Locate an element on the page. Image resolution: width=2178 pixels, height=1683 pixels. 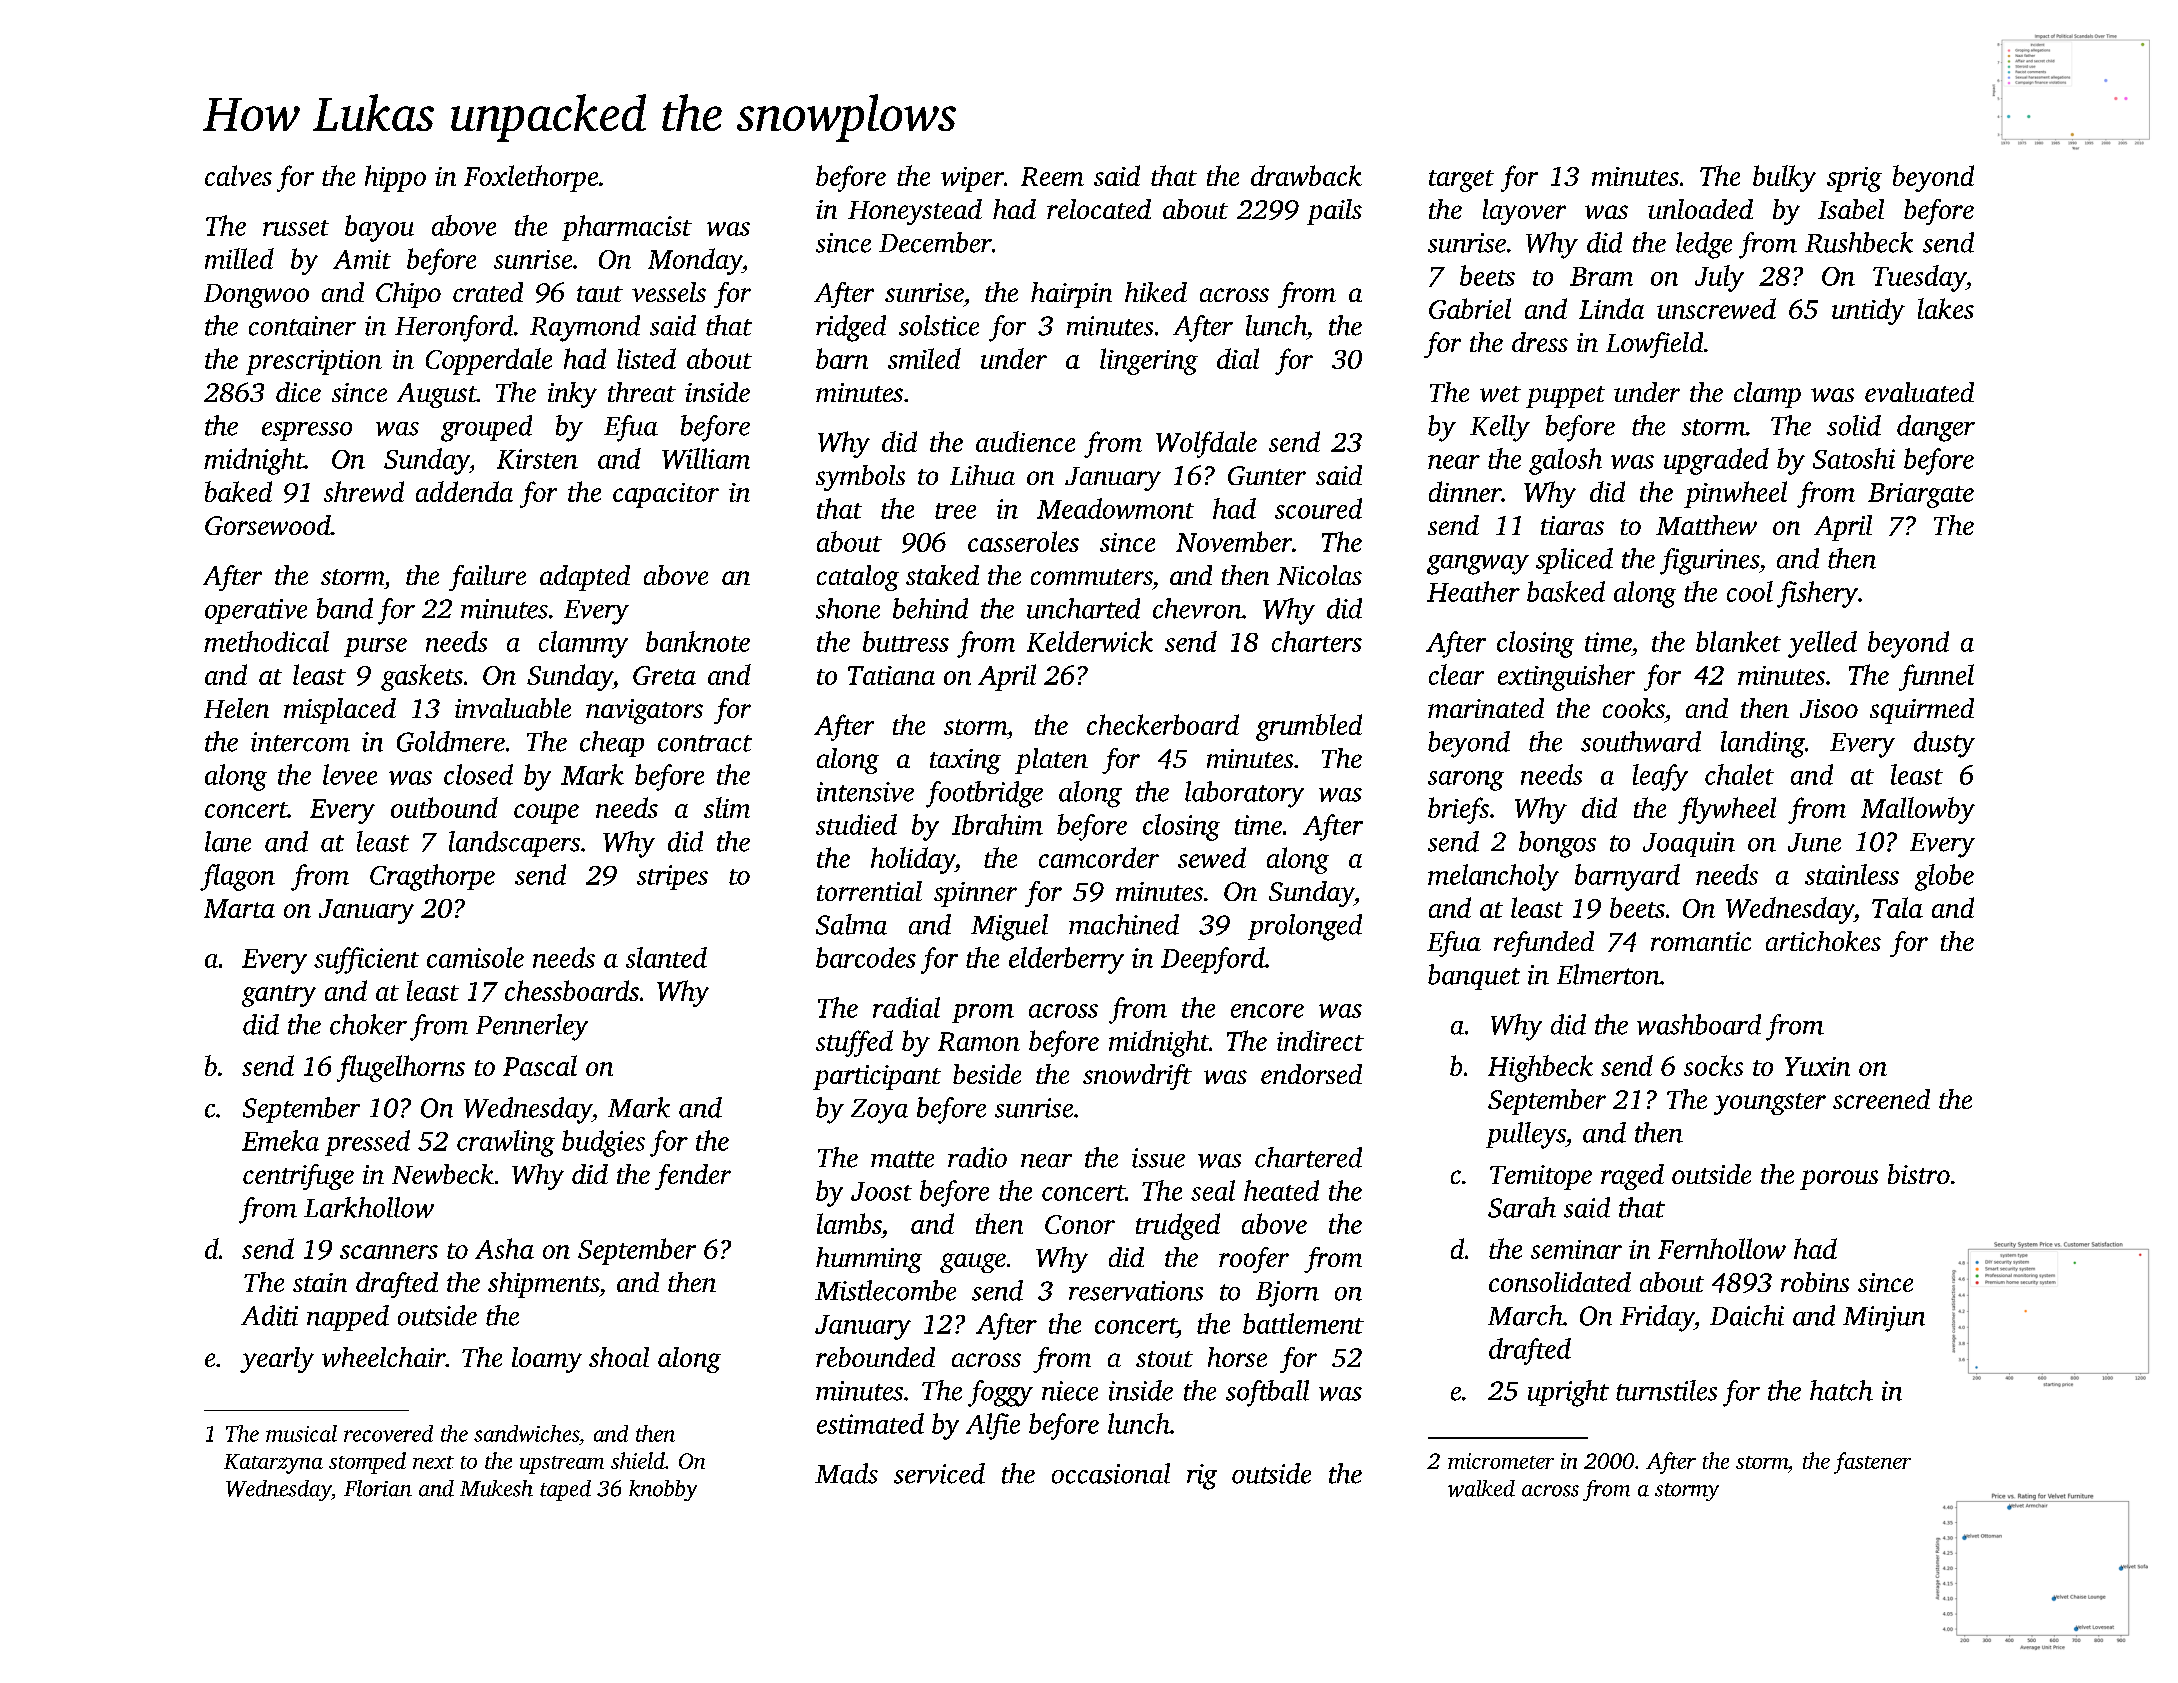
Temitope is located at coordinates (1541, 1177).
